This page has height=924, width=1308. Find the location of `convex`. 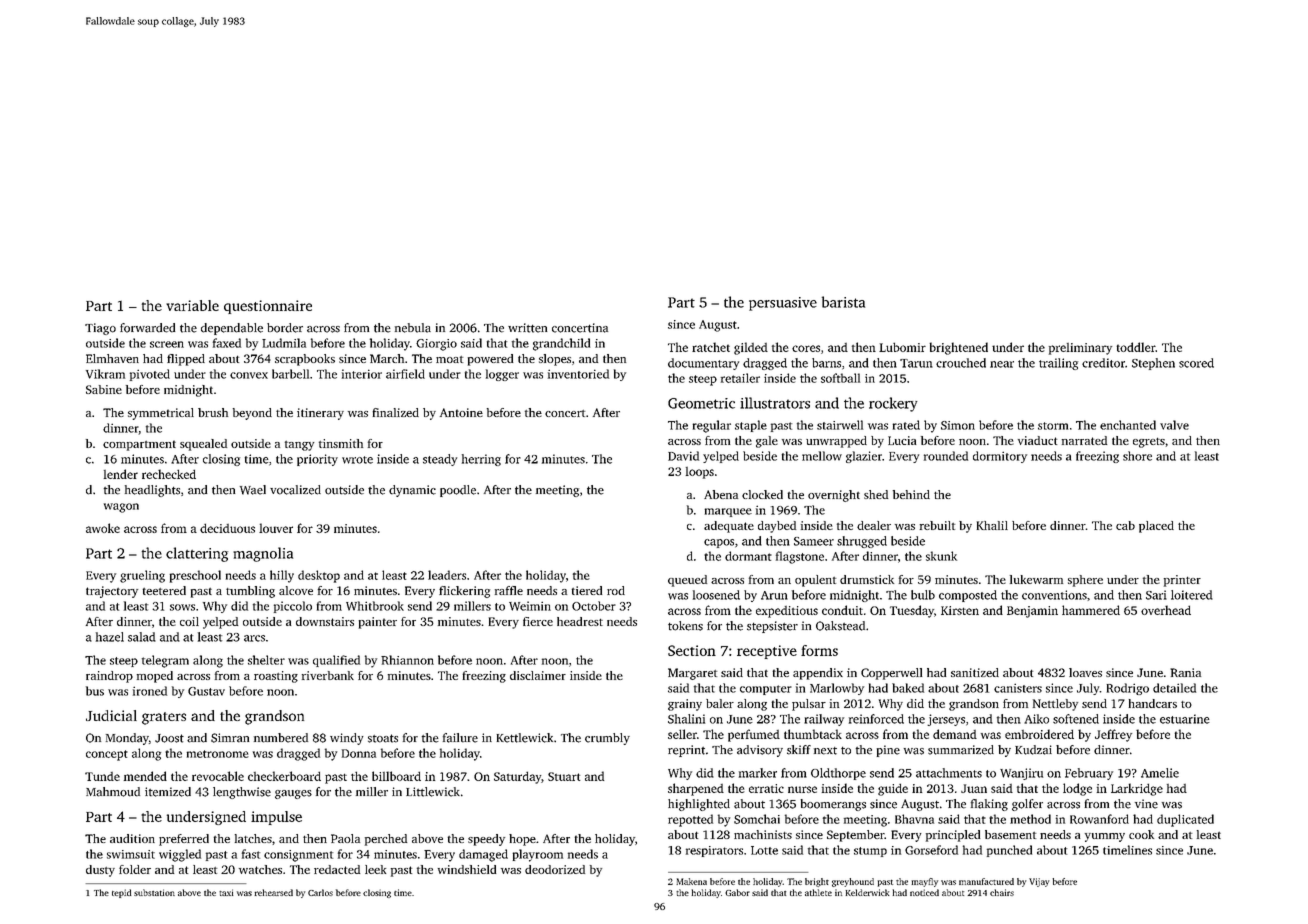

convex is located at coordinates (249, 375).
